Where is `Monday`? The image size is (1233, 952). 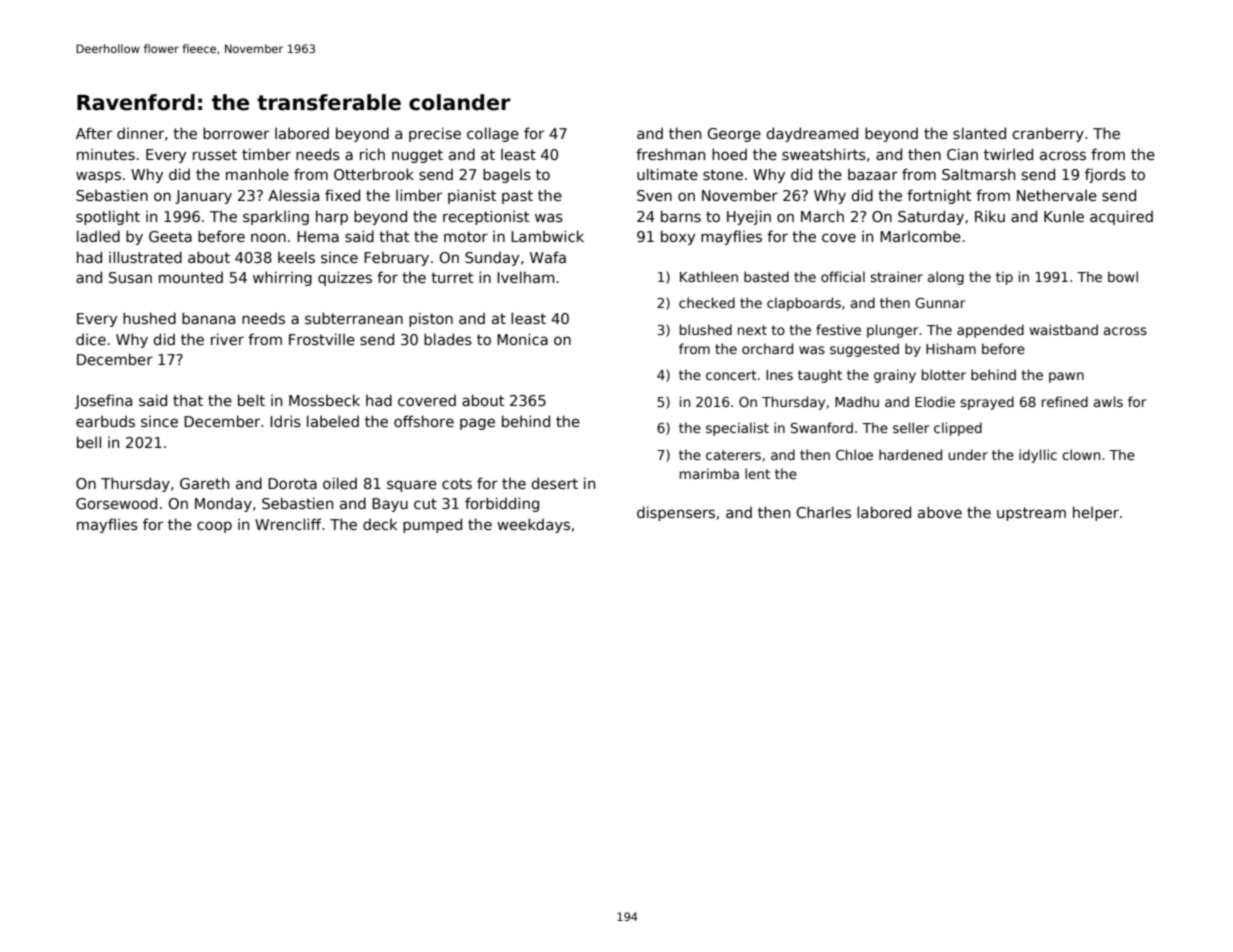
Monday is located at coordinates (223, 505).
